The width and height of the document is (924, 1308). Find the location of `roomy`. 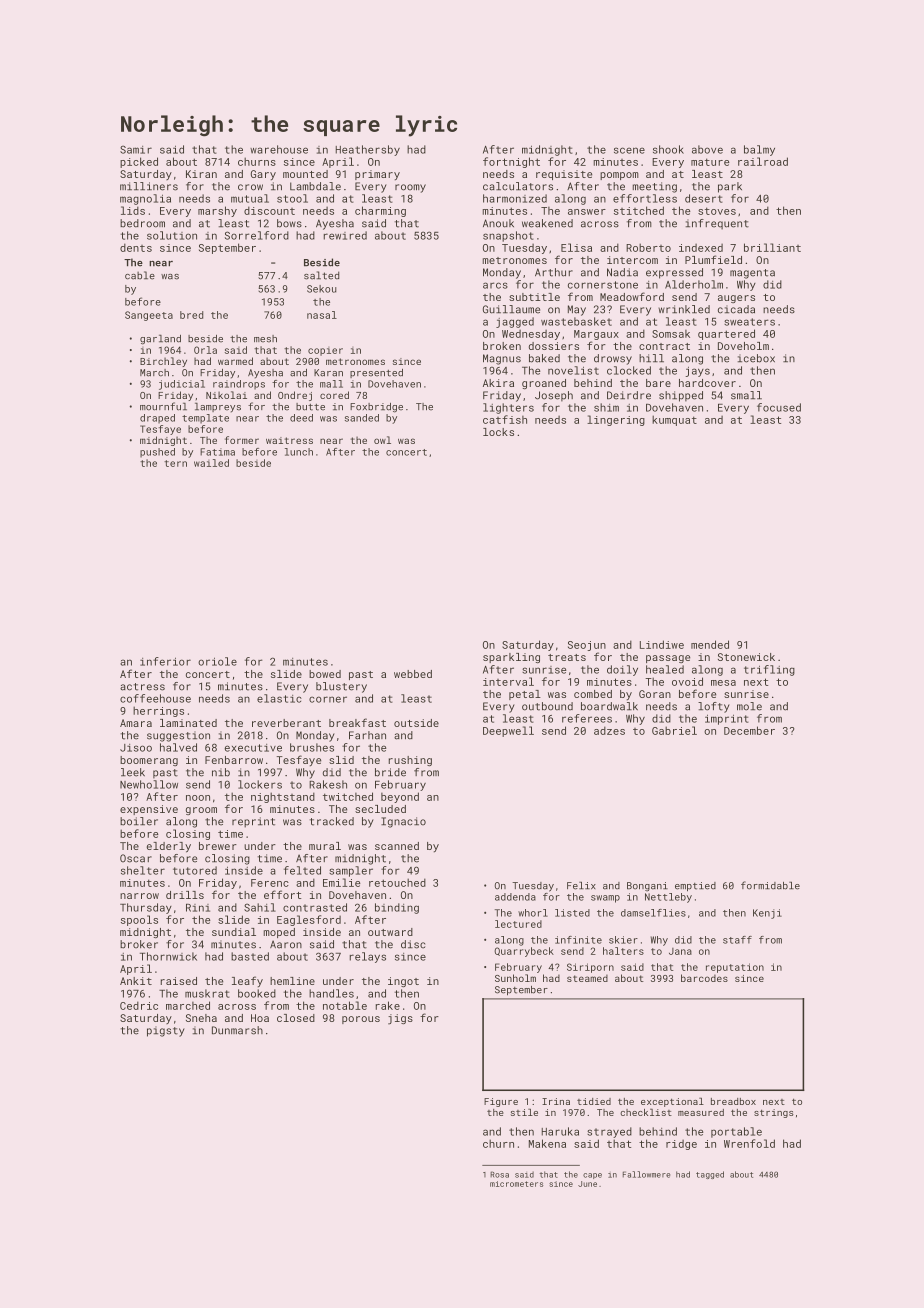

roomy is located at coordinates (410, 188).
